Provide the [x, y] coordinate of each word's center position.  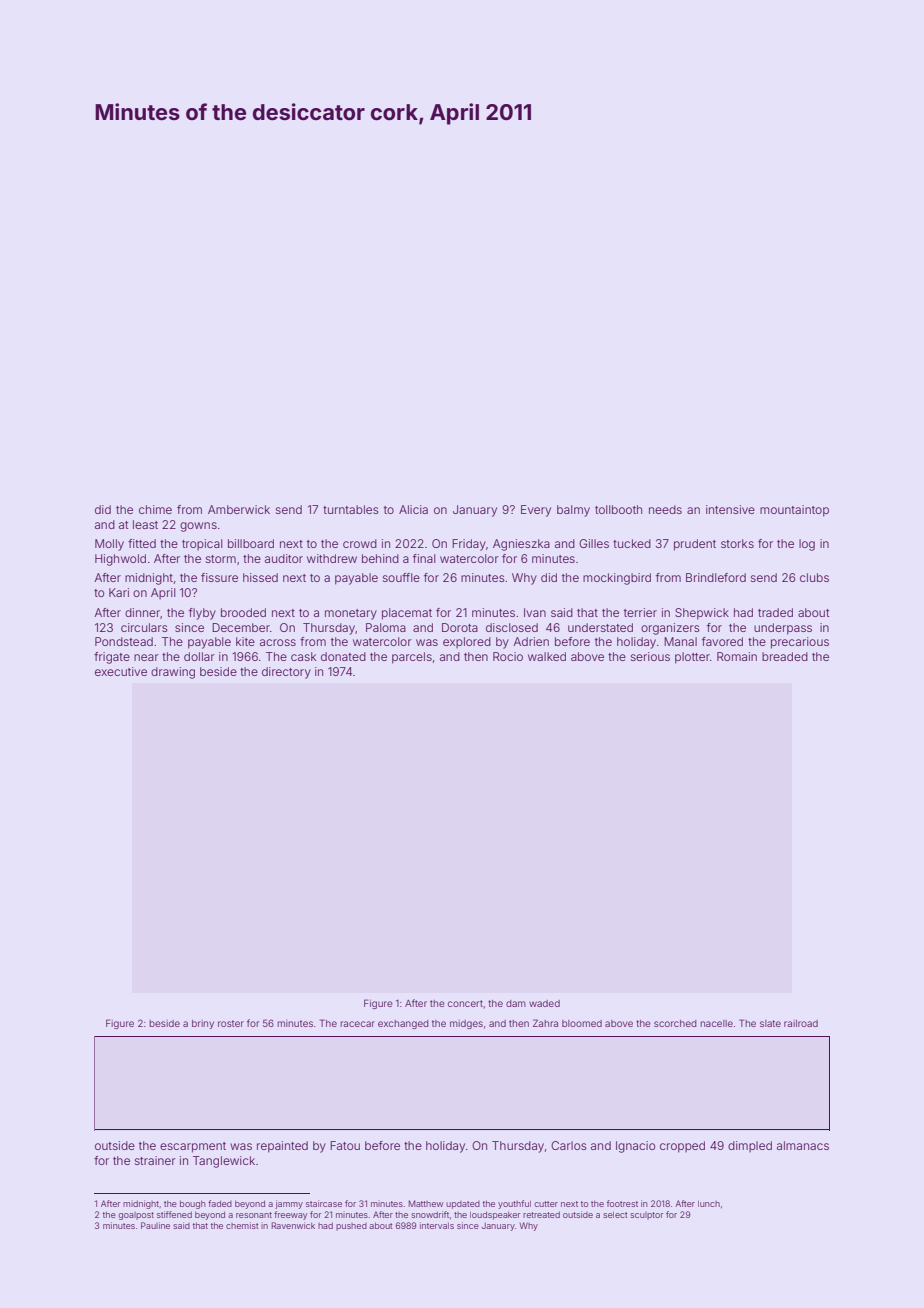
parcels [412, 658]
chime [155, 509]
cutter [546, 1204]
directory [286, 673]
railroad [801, 1023]
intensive [730, 509]
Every [536, 511]
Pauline [155, 1225]
